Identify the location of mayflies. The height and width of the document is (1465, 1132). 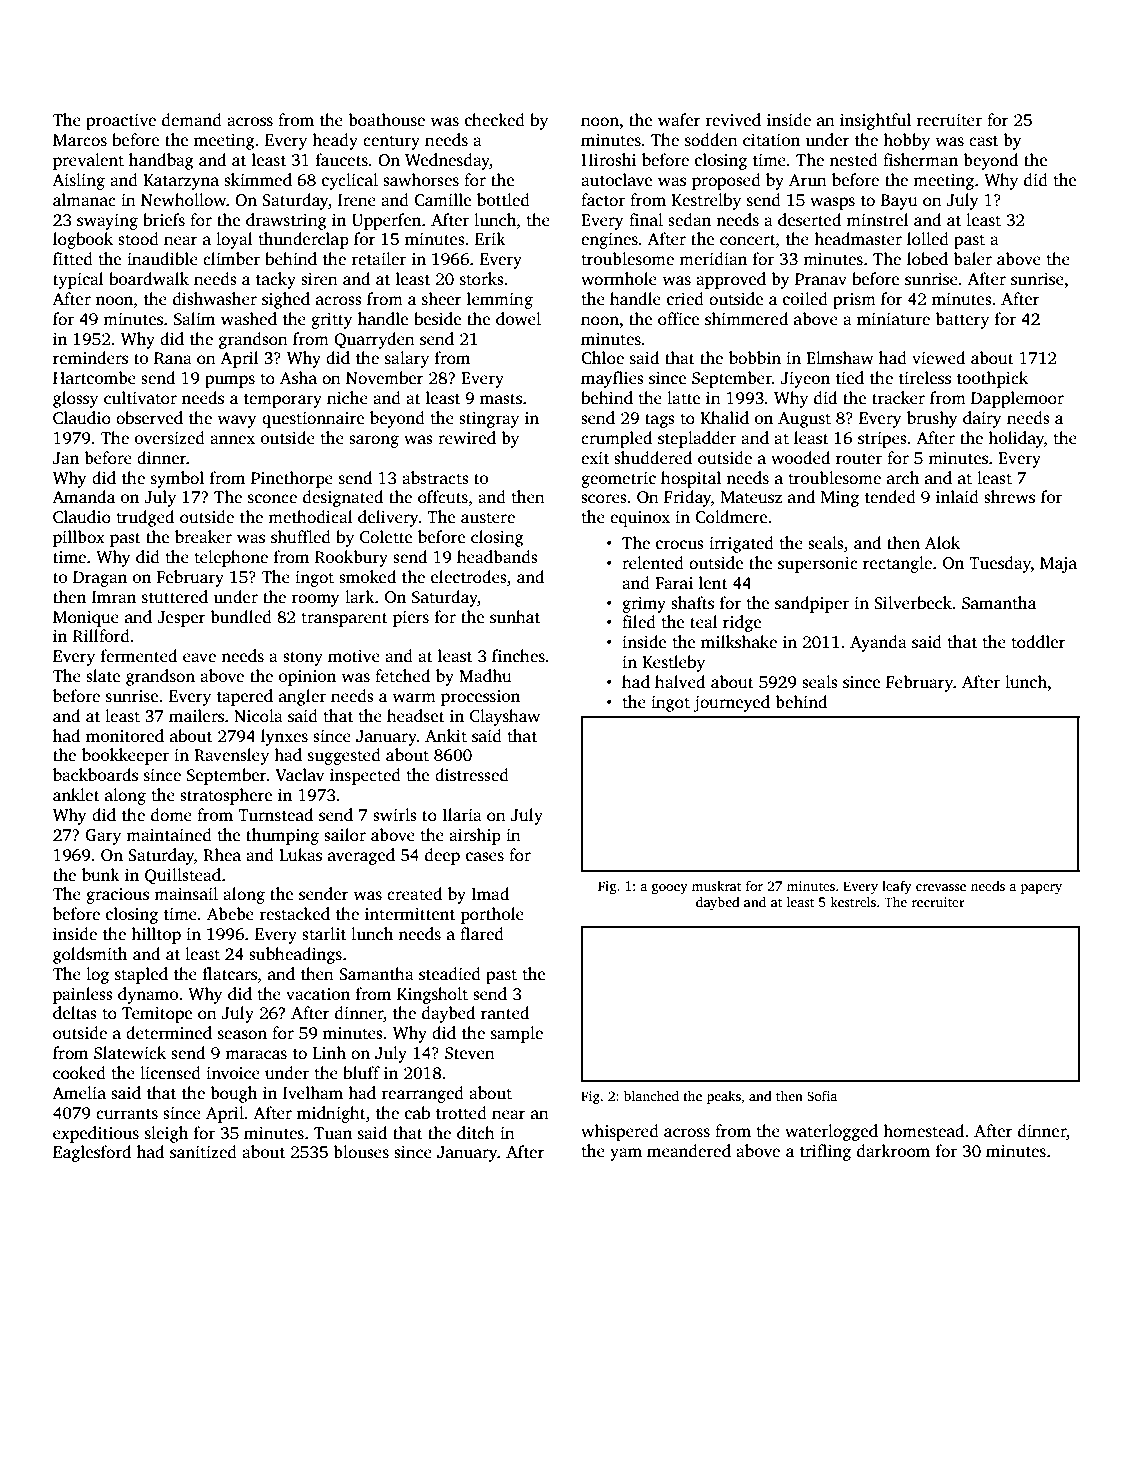
(612, 379).
